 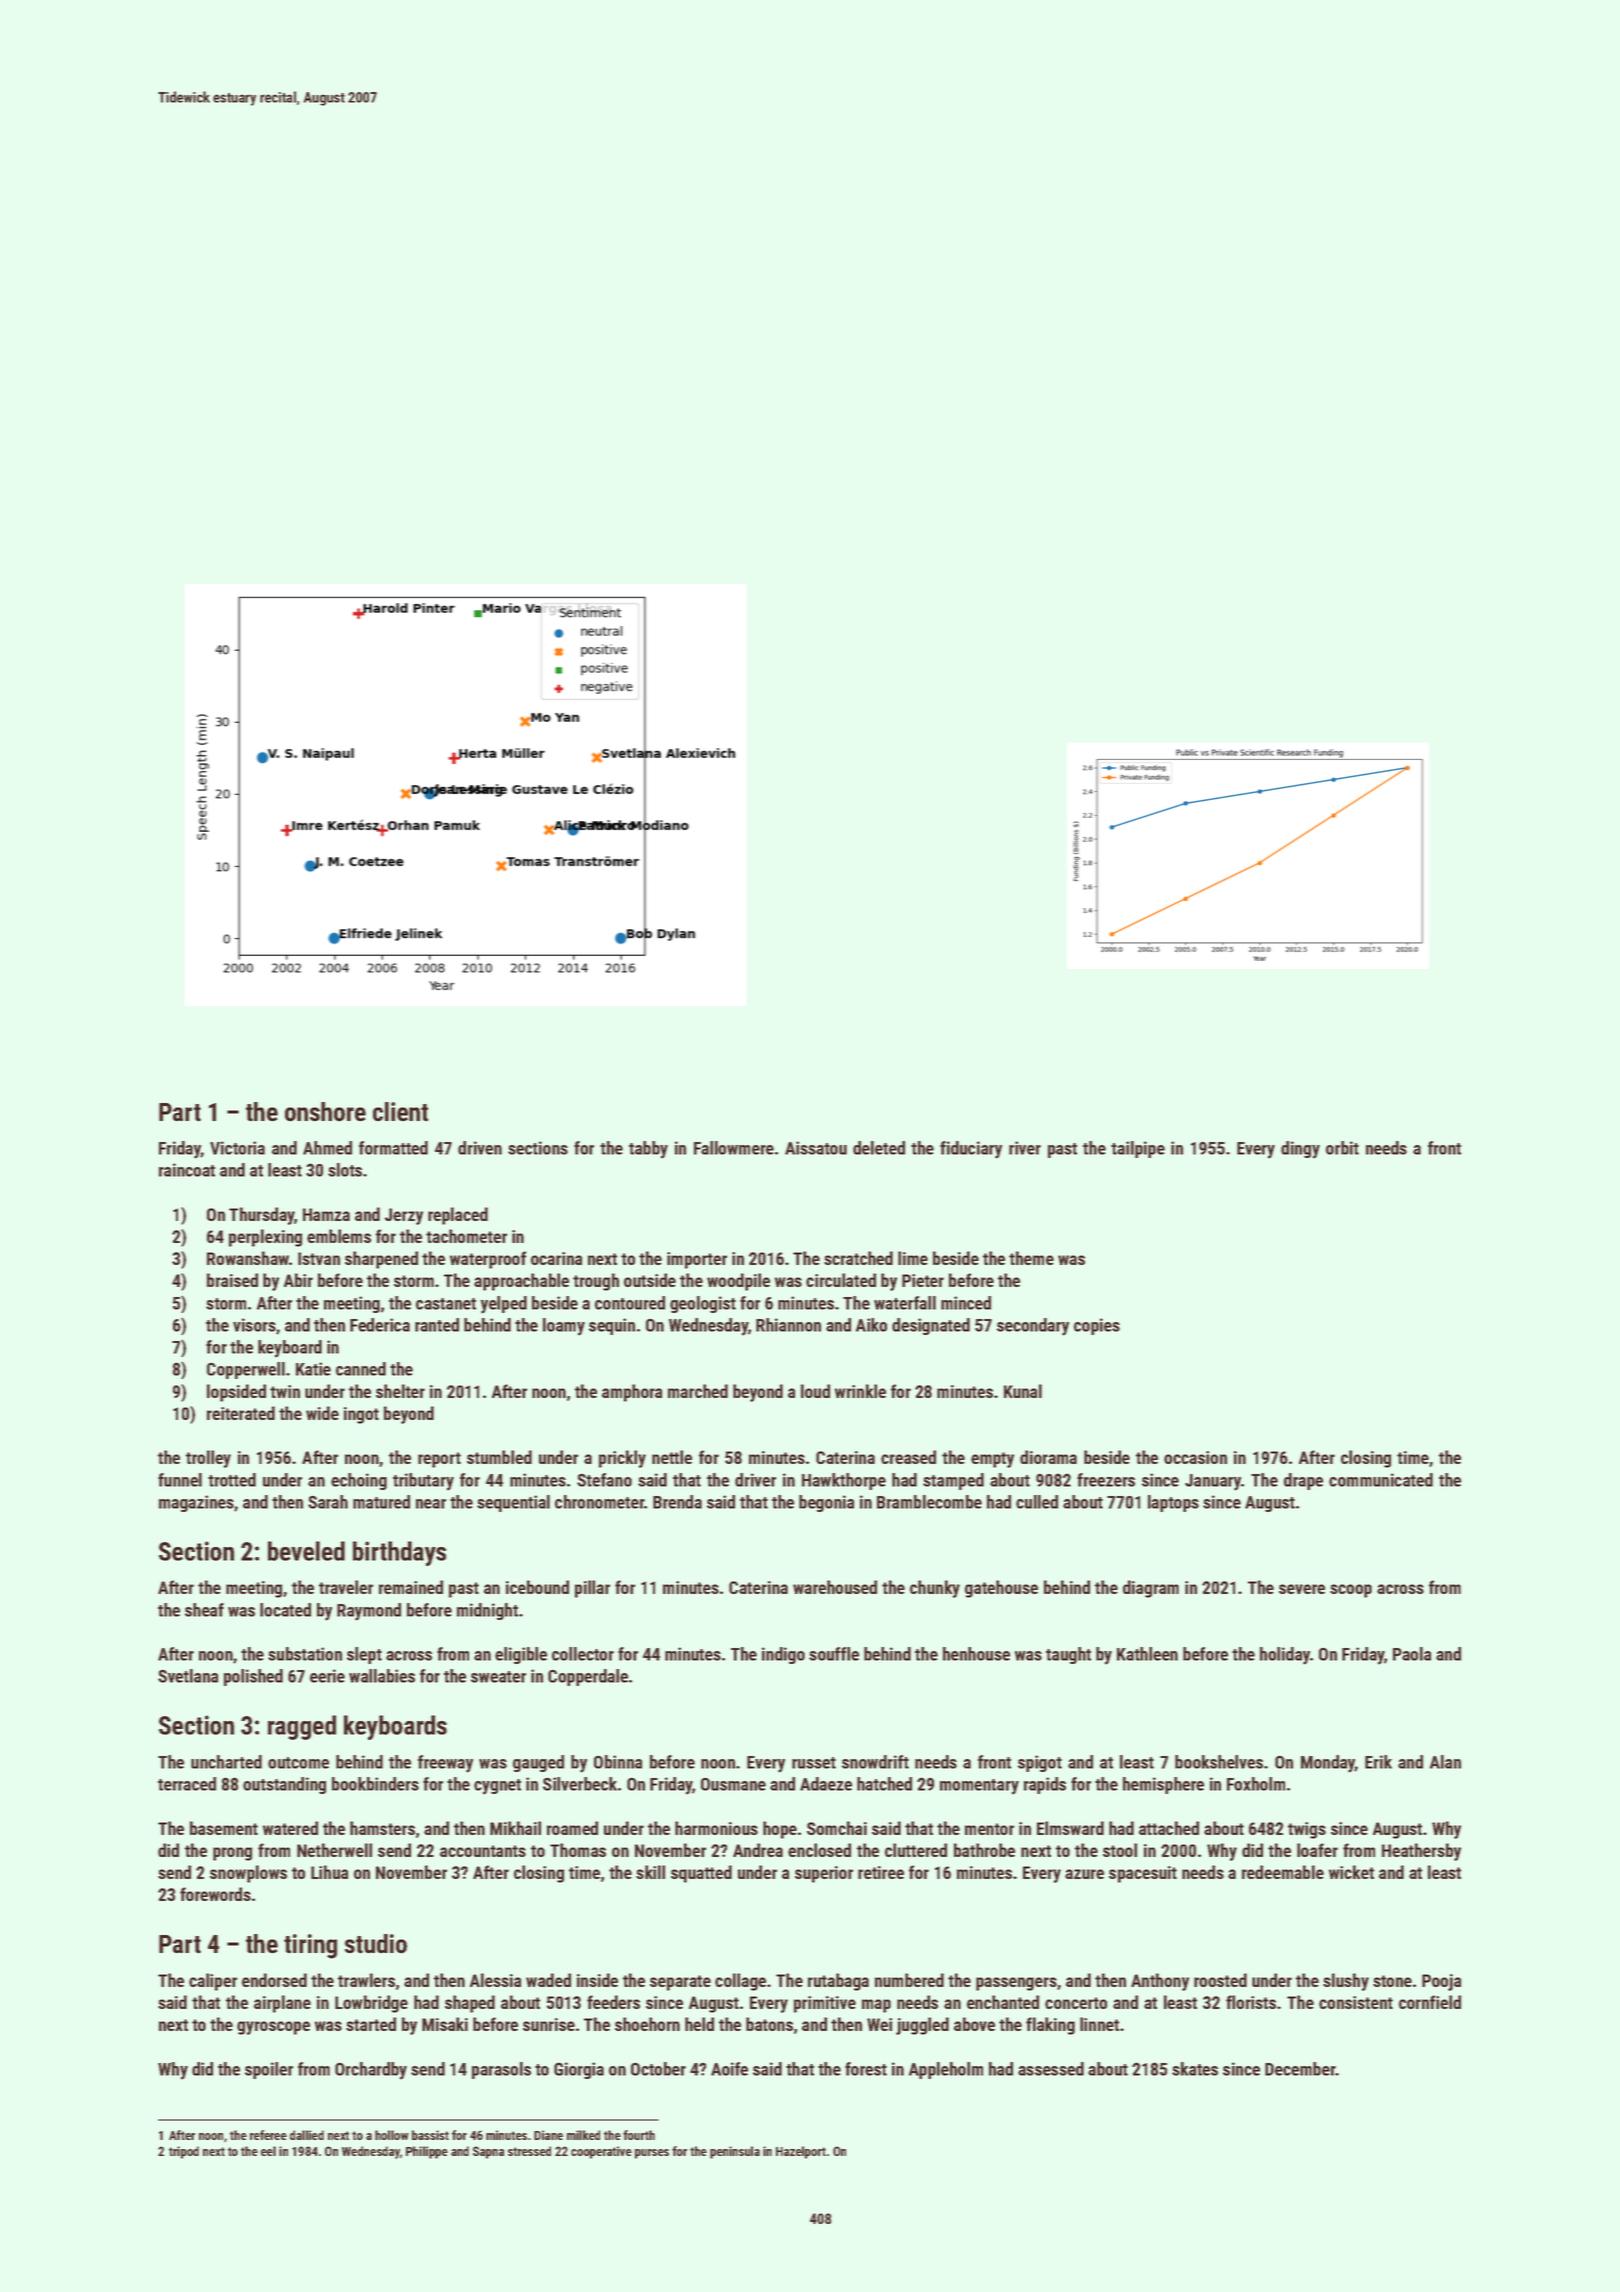 What do you see at coordinates (1300, 1150) in the document?
I see `dingy` at bounding box center [1300, 1150].
